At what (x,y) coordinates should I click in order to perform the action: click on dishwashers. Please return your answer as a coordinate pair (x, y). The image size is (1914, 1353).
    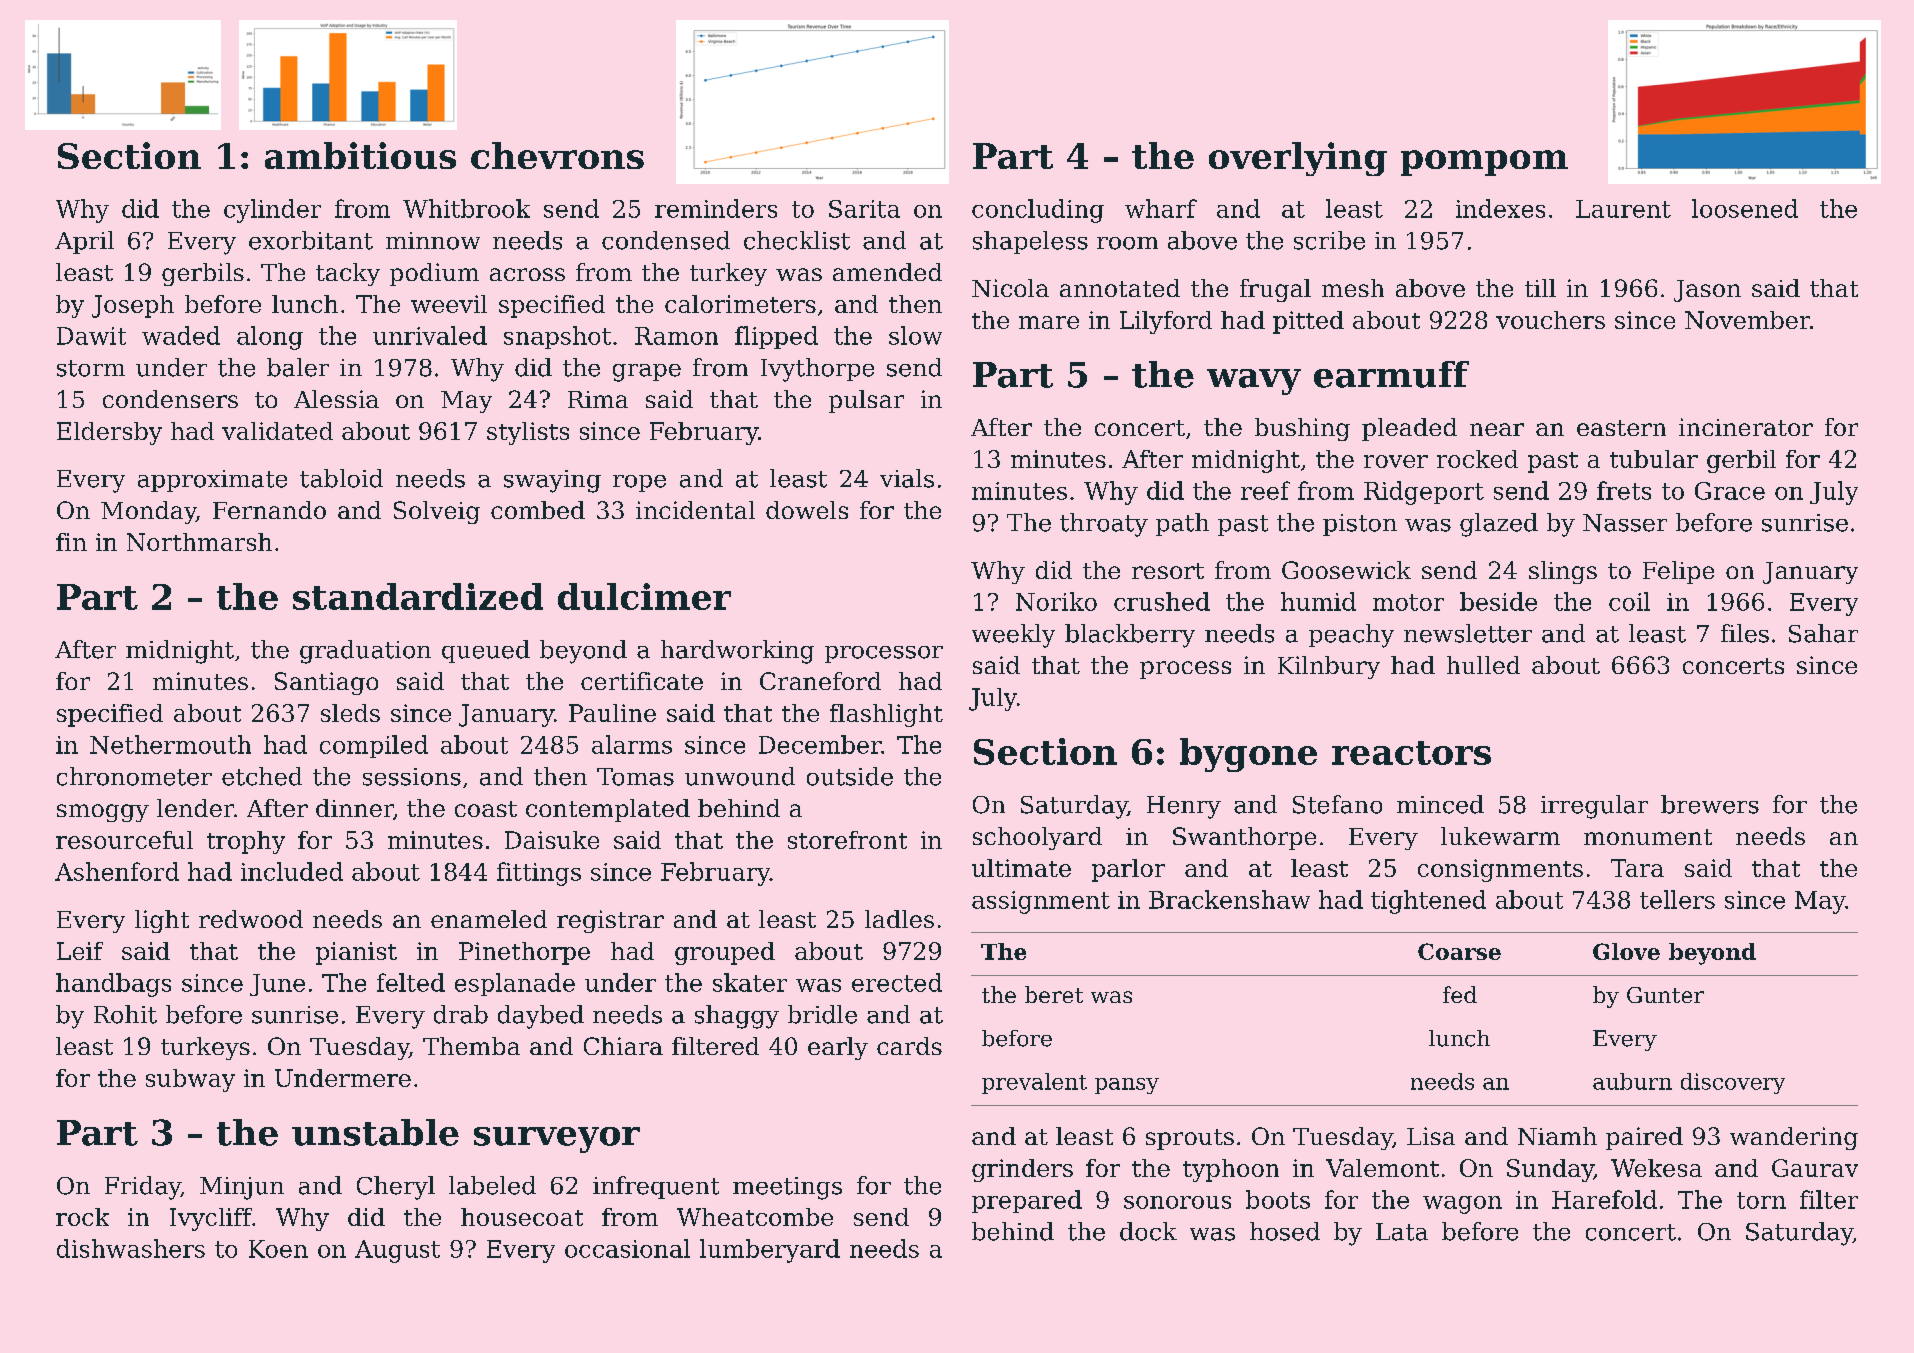
    Looking at the image, I should click on (131, 1248).
